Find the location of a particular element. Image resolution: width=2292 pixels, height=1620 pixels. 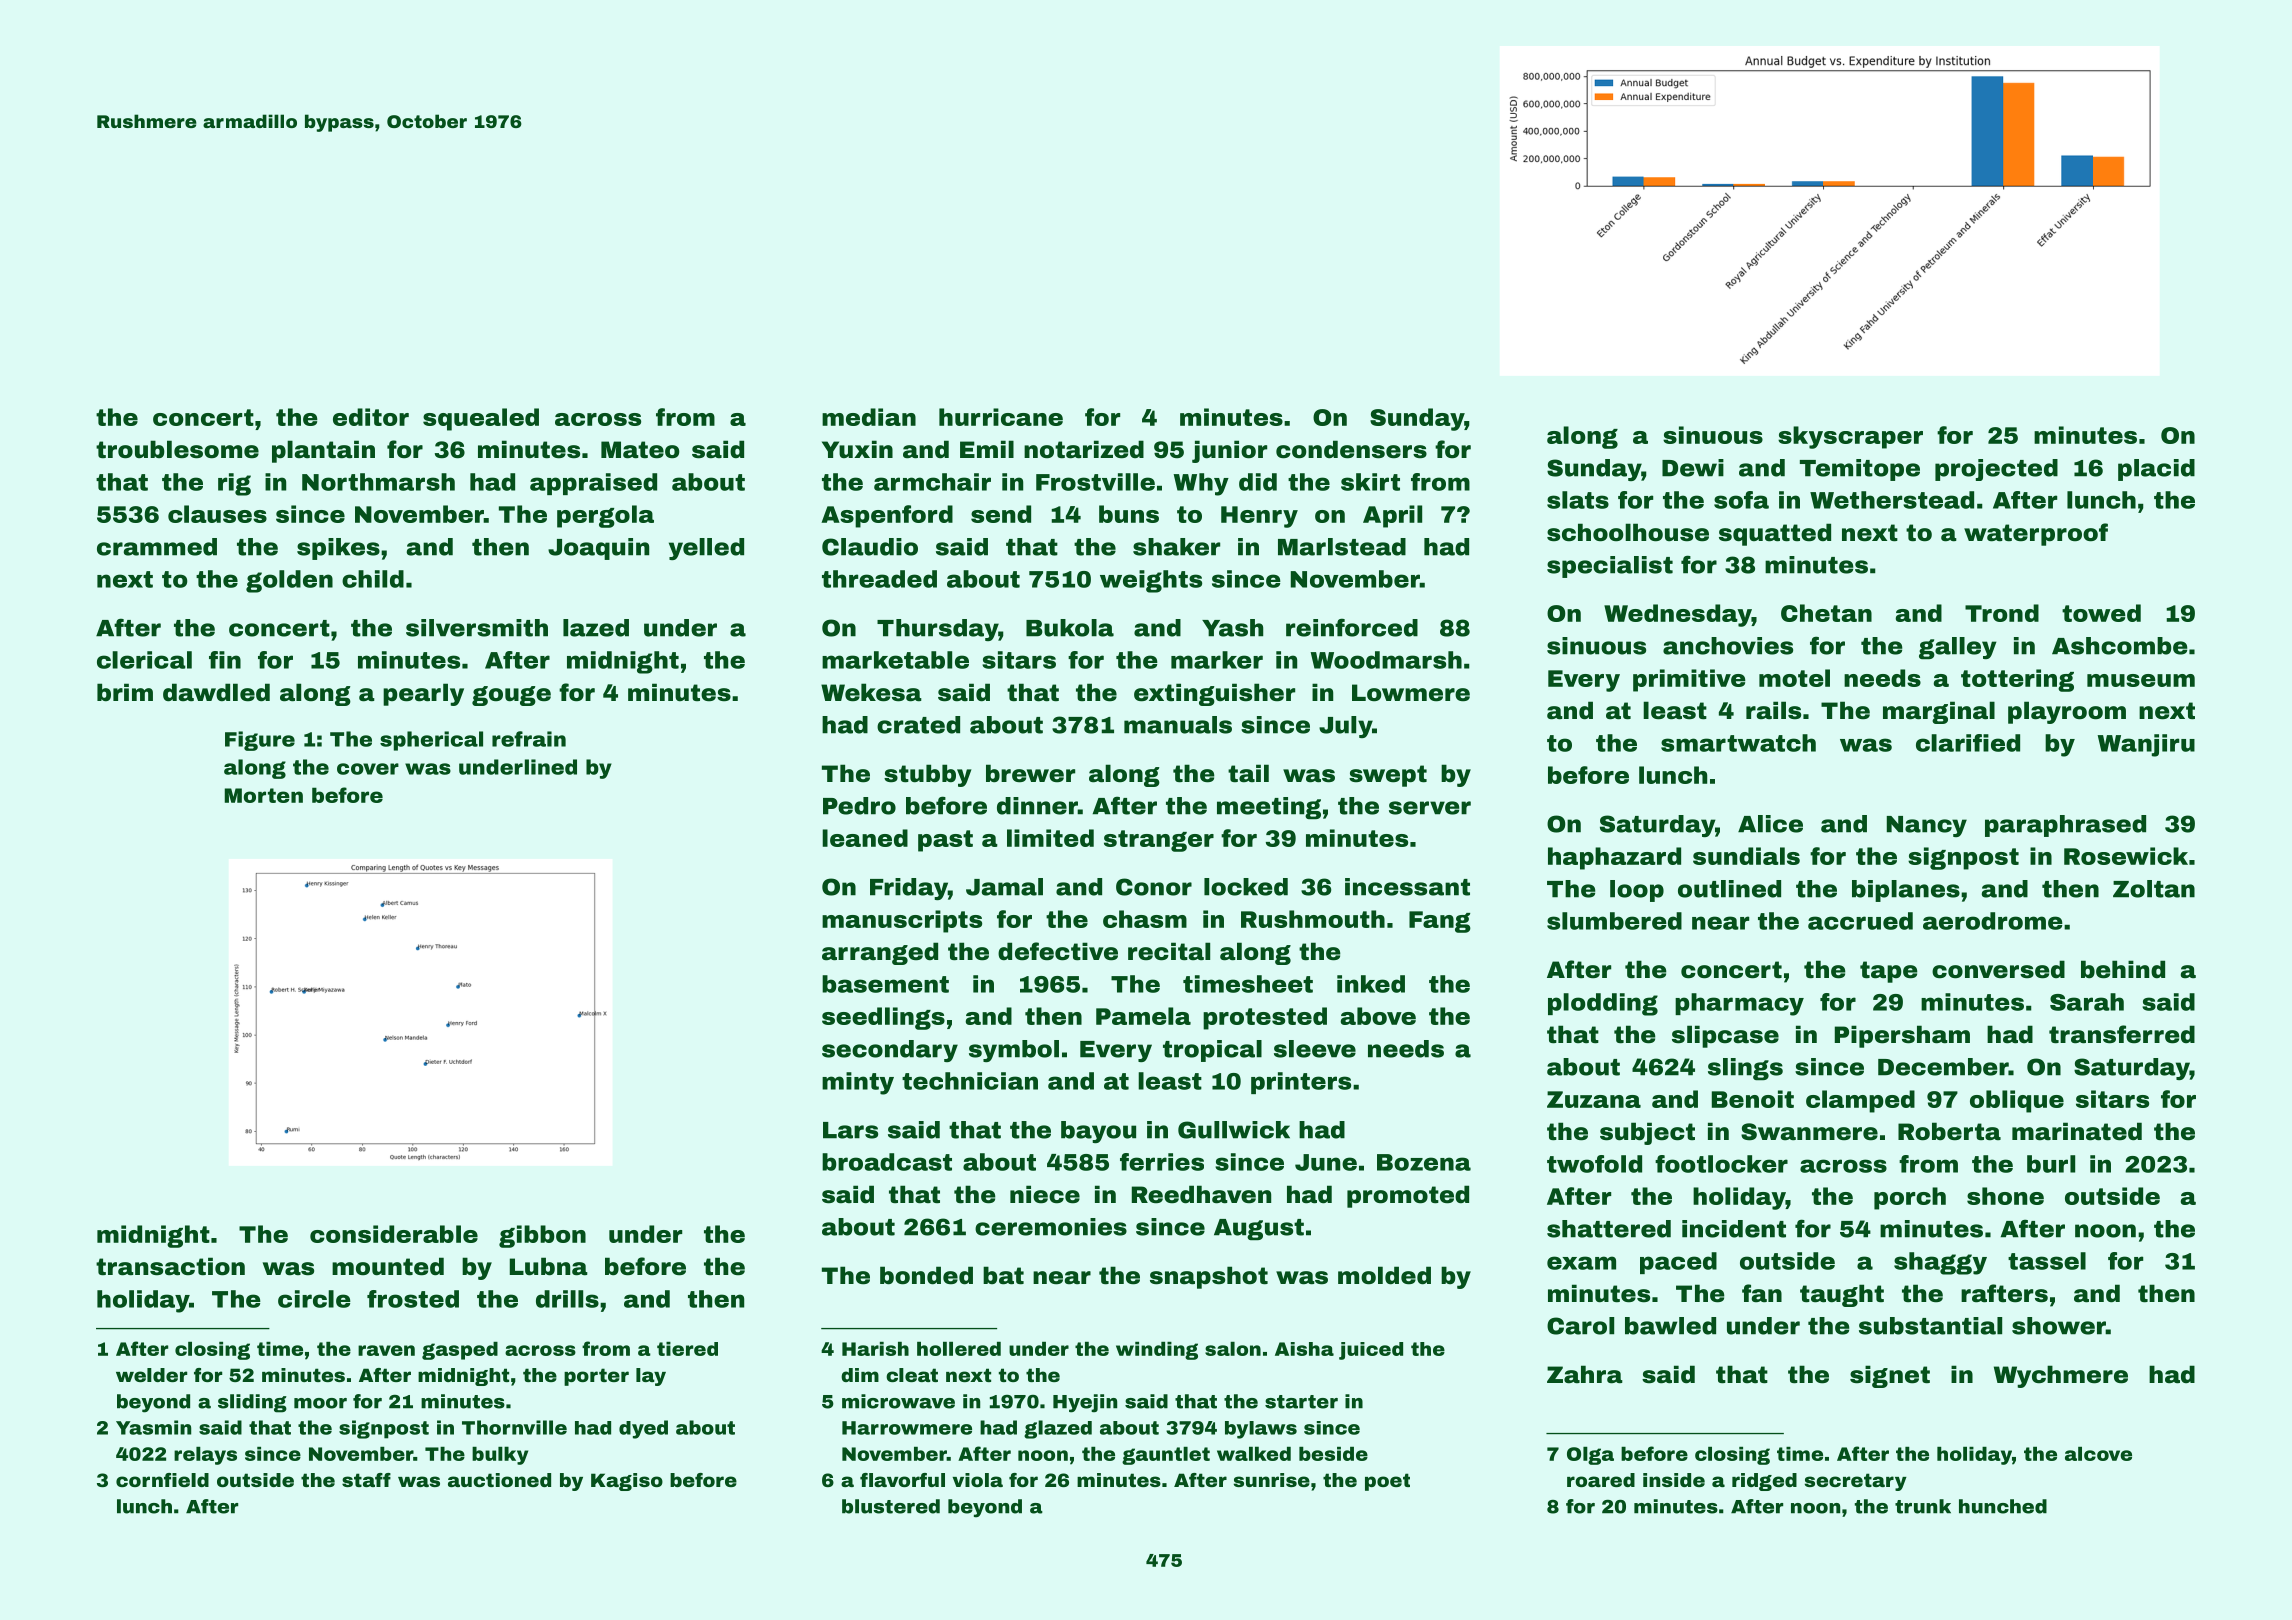

minty is located at coordinates (858, 1083).
